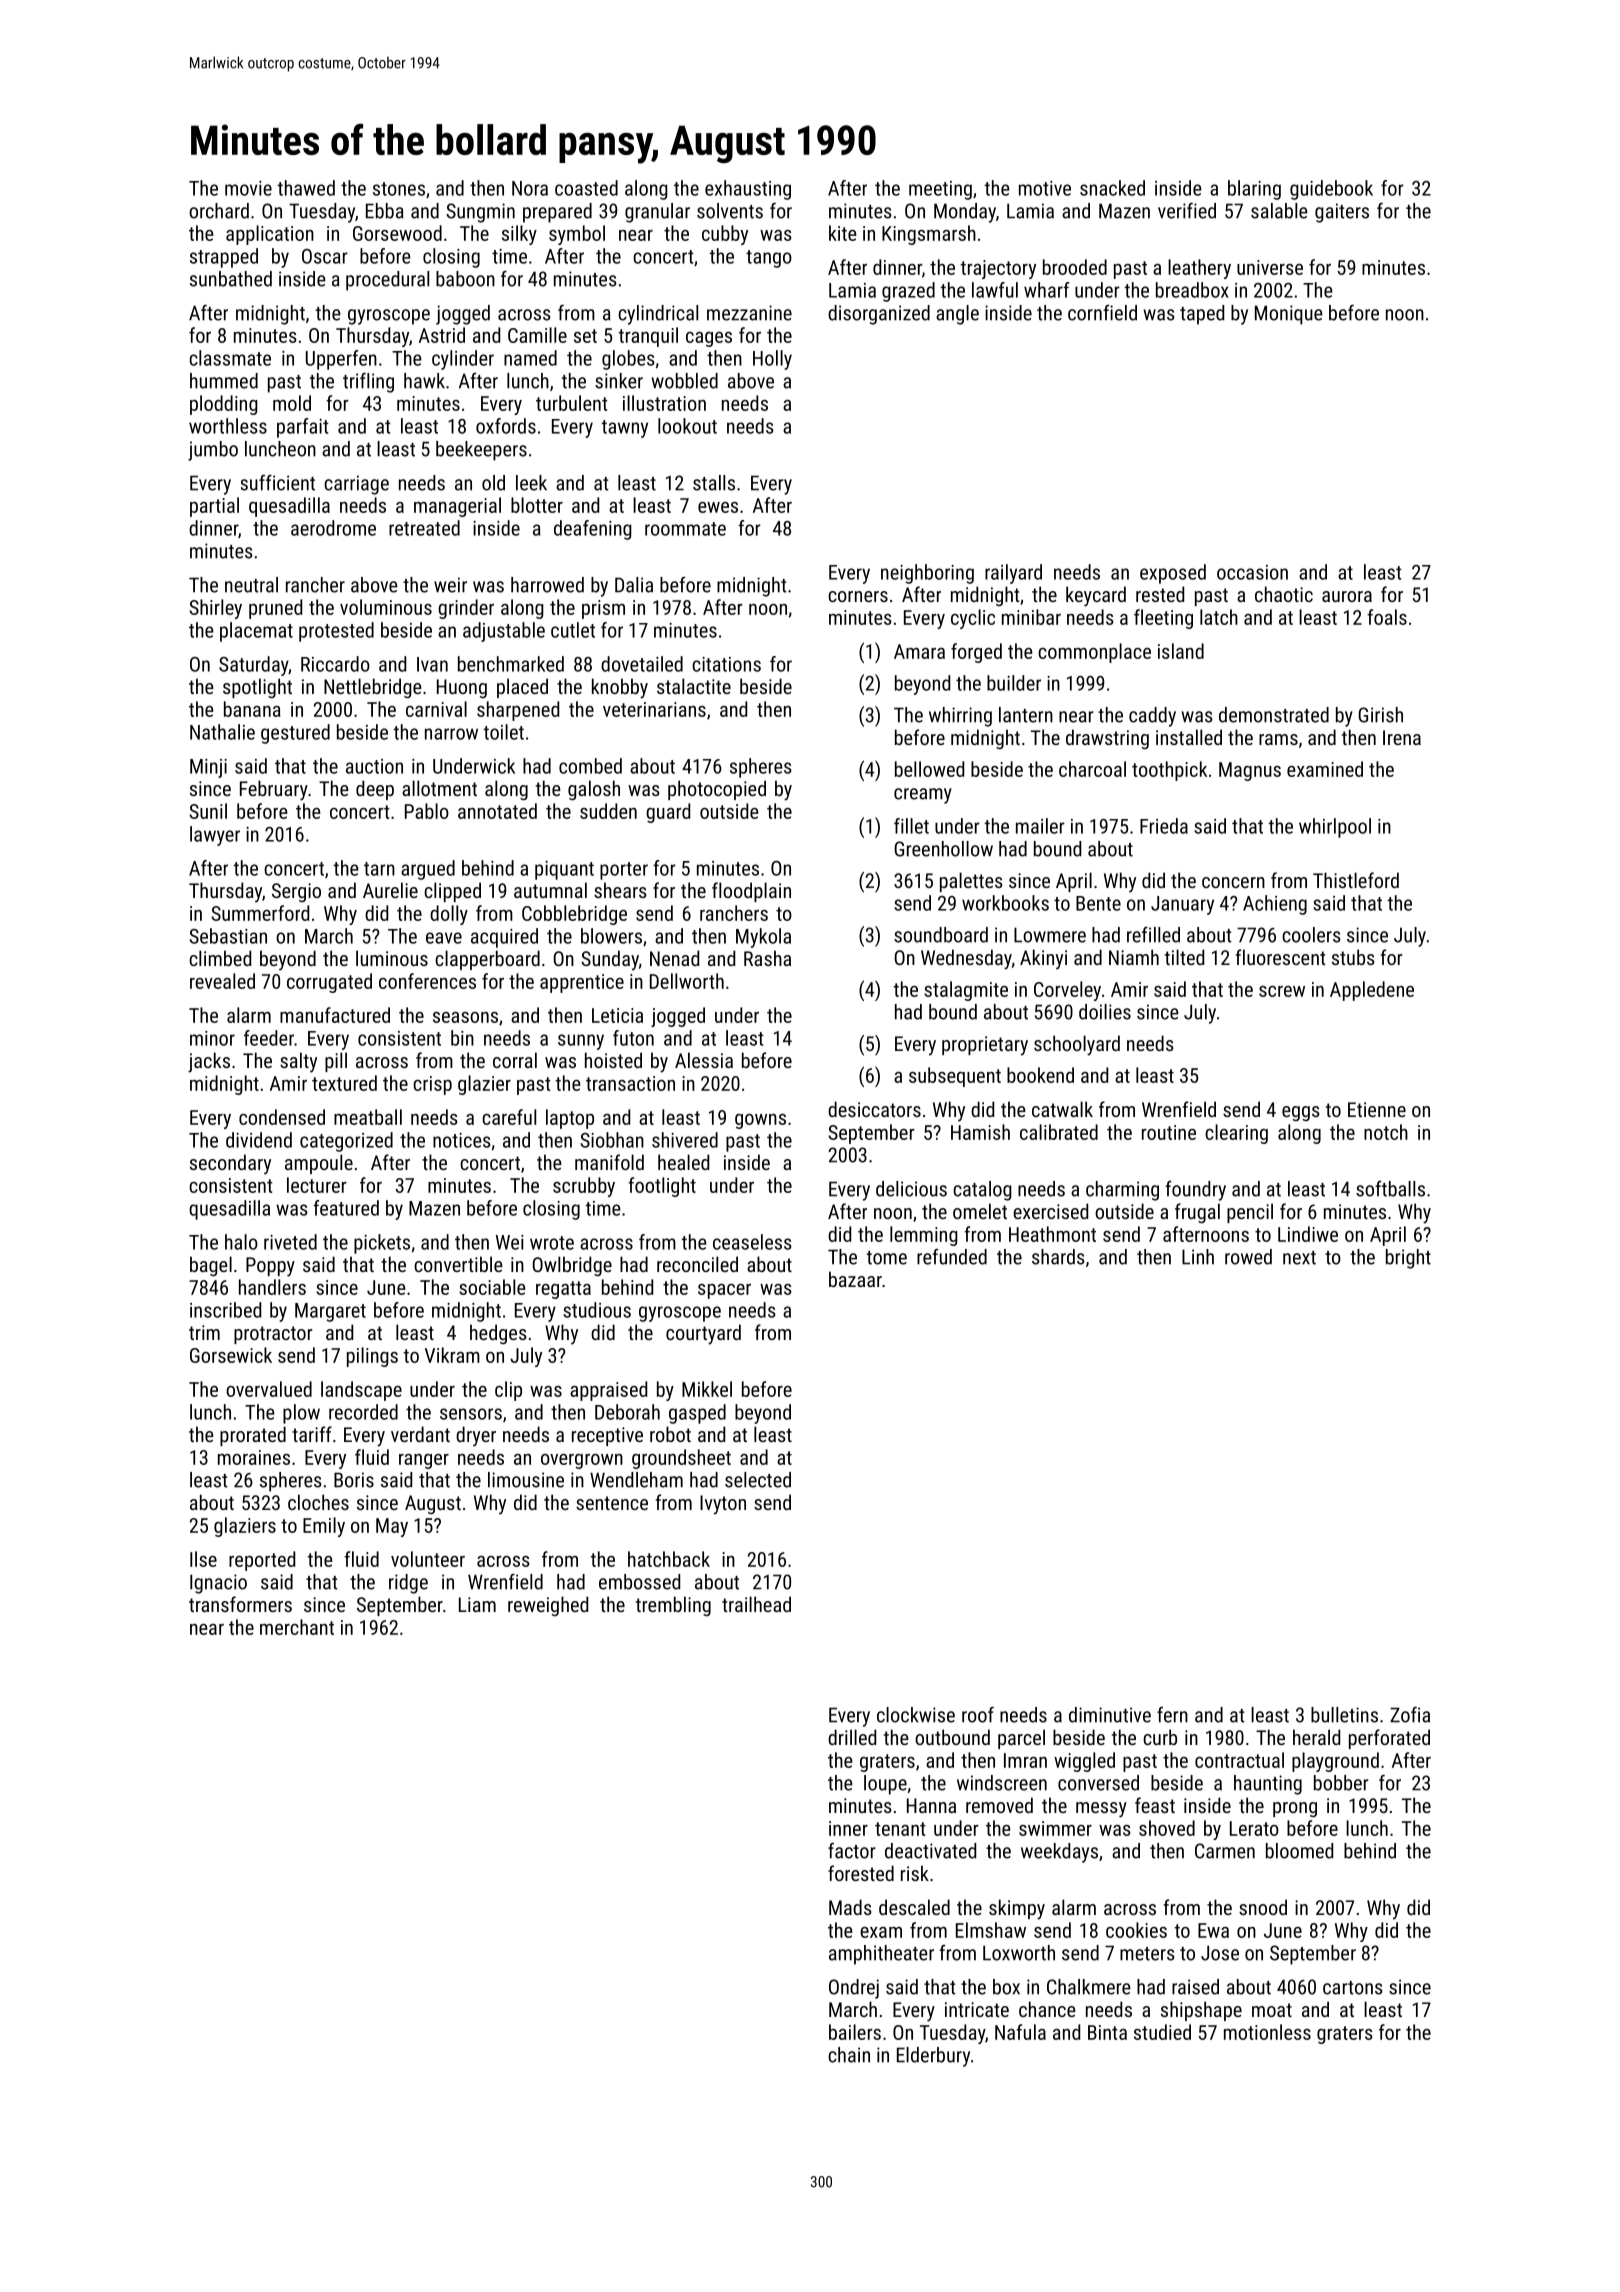 The image size is (1620, 2292). Describe the element at coordinates (1122, 1191) in the image. I see `charming` at that location.
